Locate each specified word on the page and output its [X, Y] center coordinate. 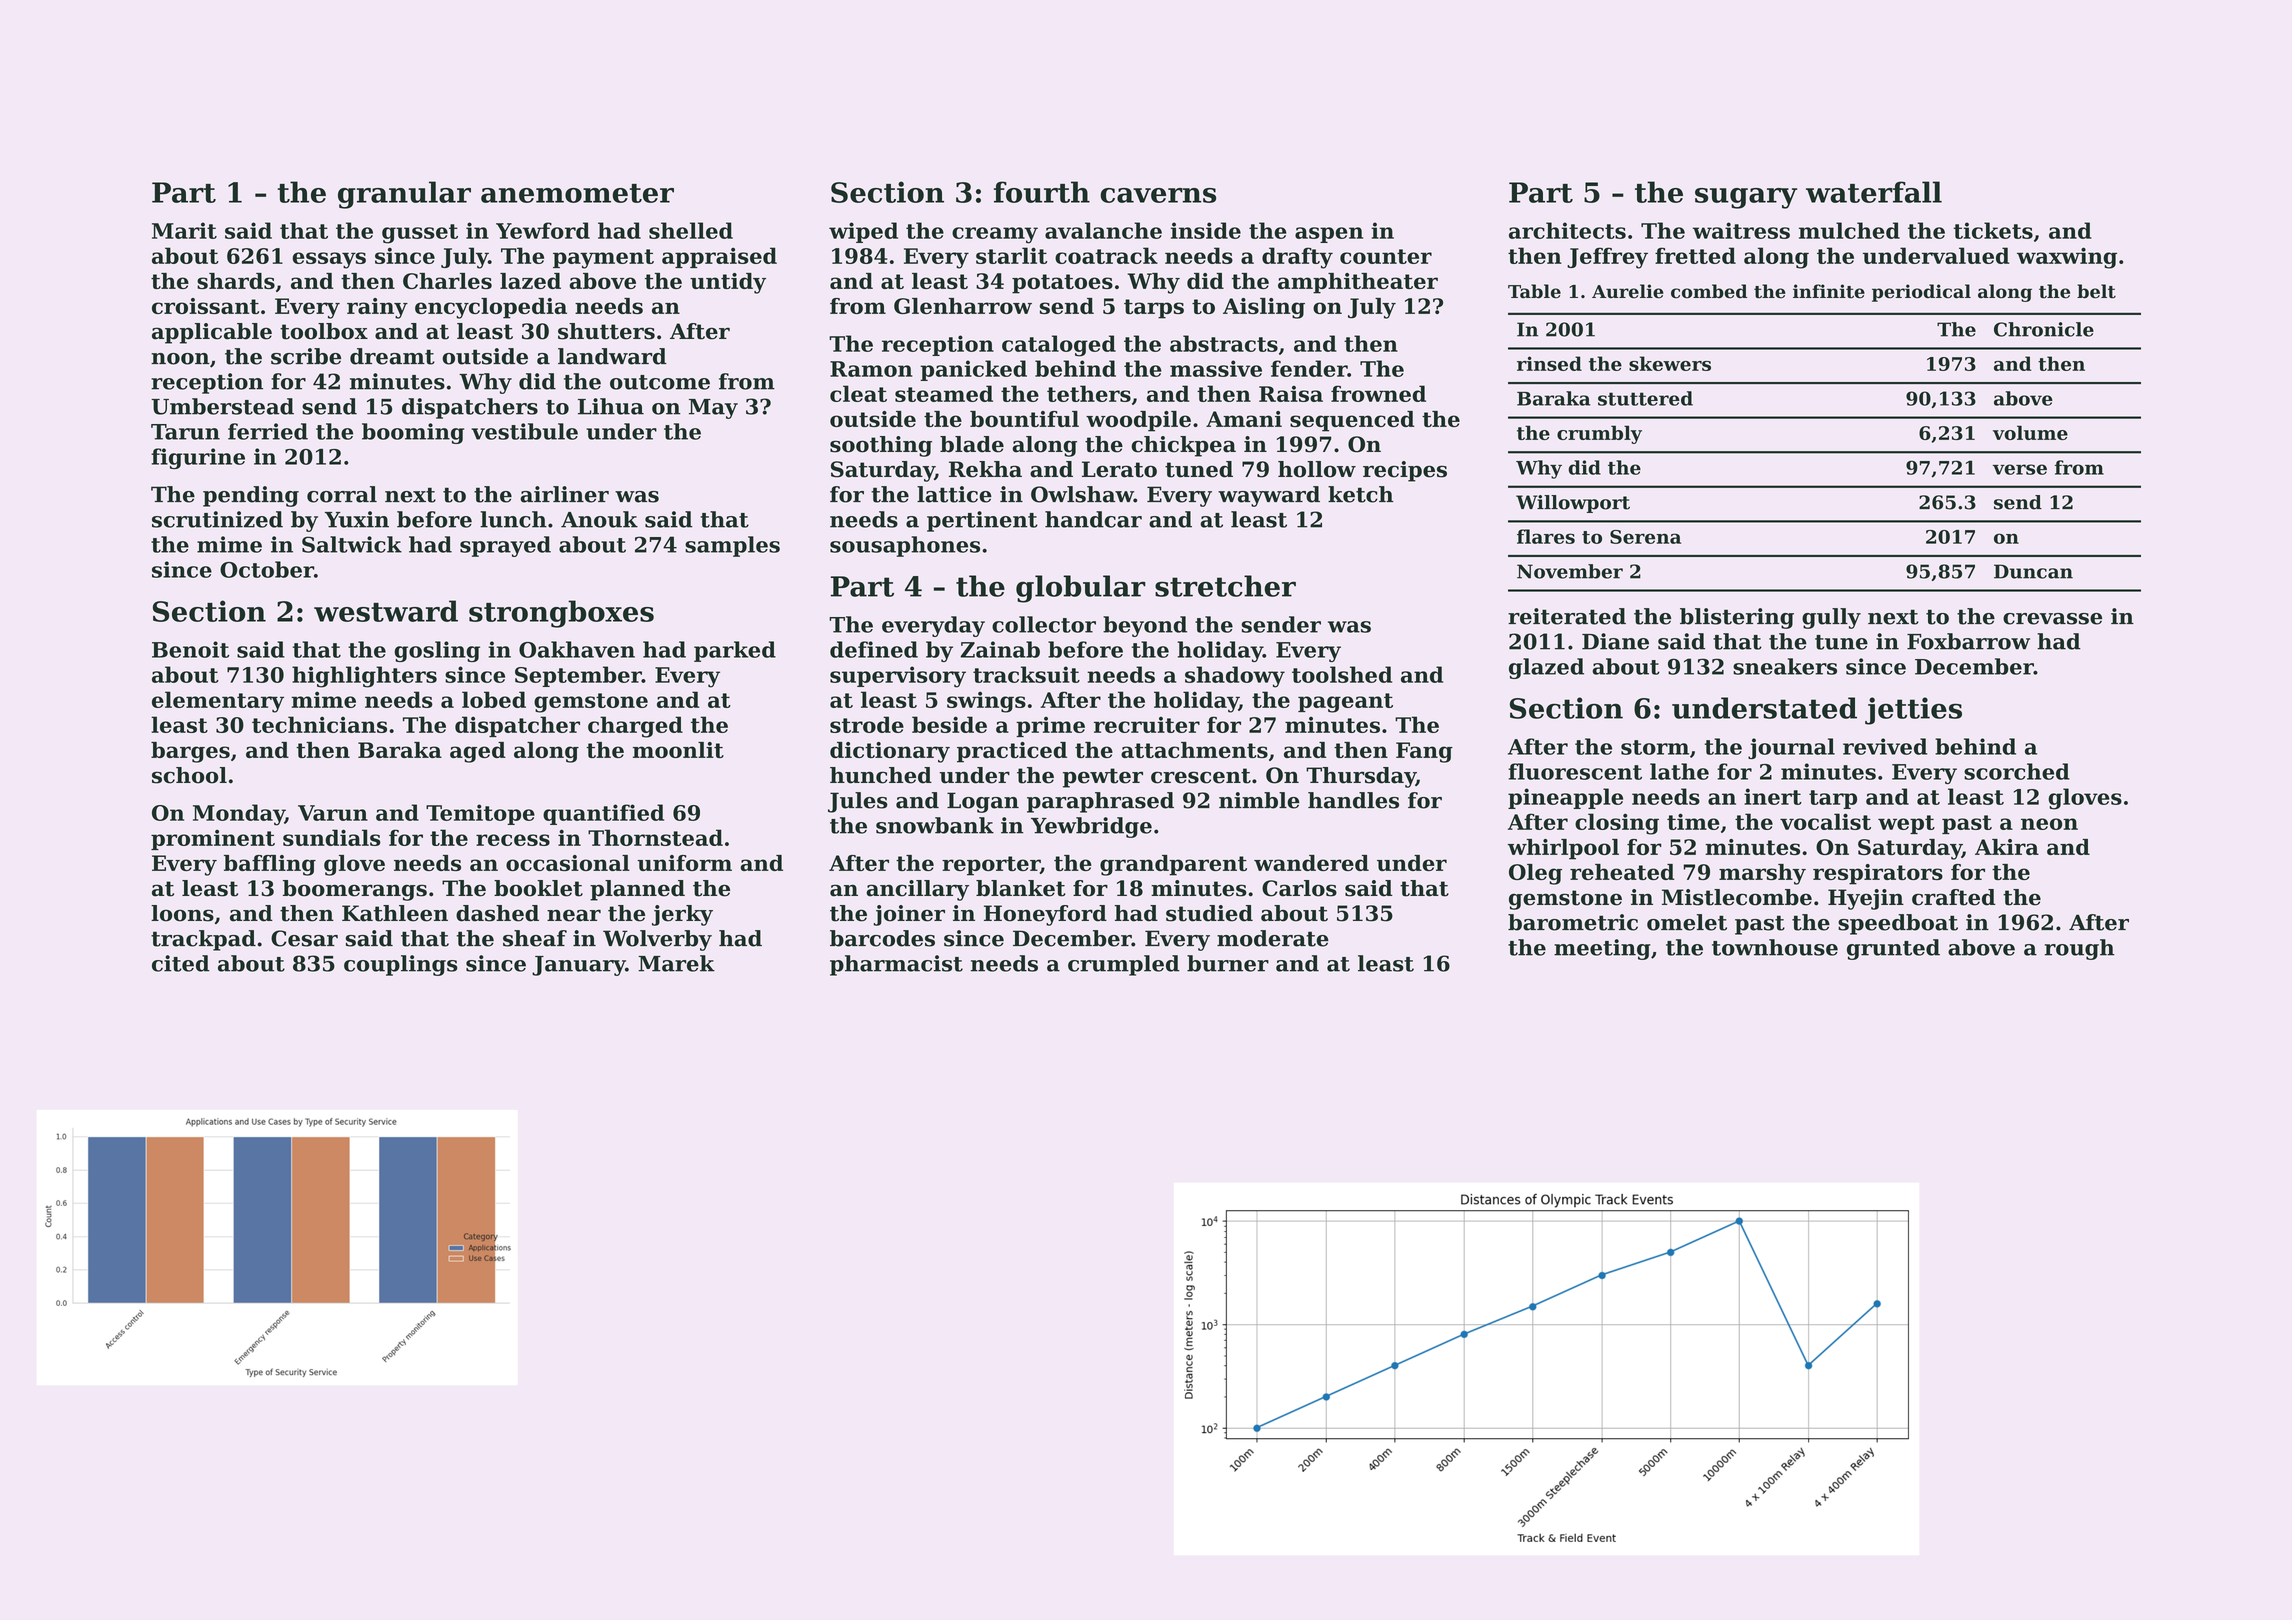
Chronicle [2044, 329]
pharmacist [896, 965]
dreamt [392, 356]
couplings [401, 965]
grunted [1893, 949]
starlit [1011, 255]
